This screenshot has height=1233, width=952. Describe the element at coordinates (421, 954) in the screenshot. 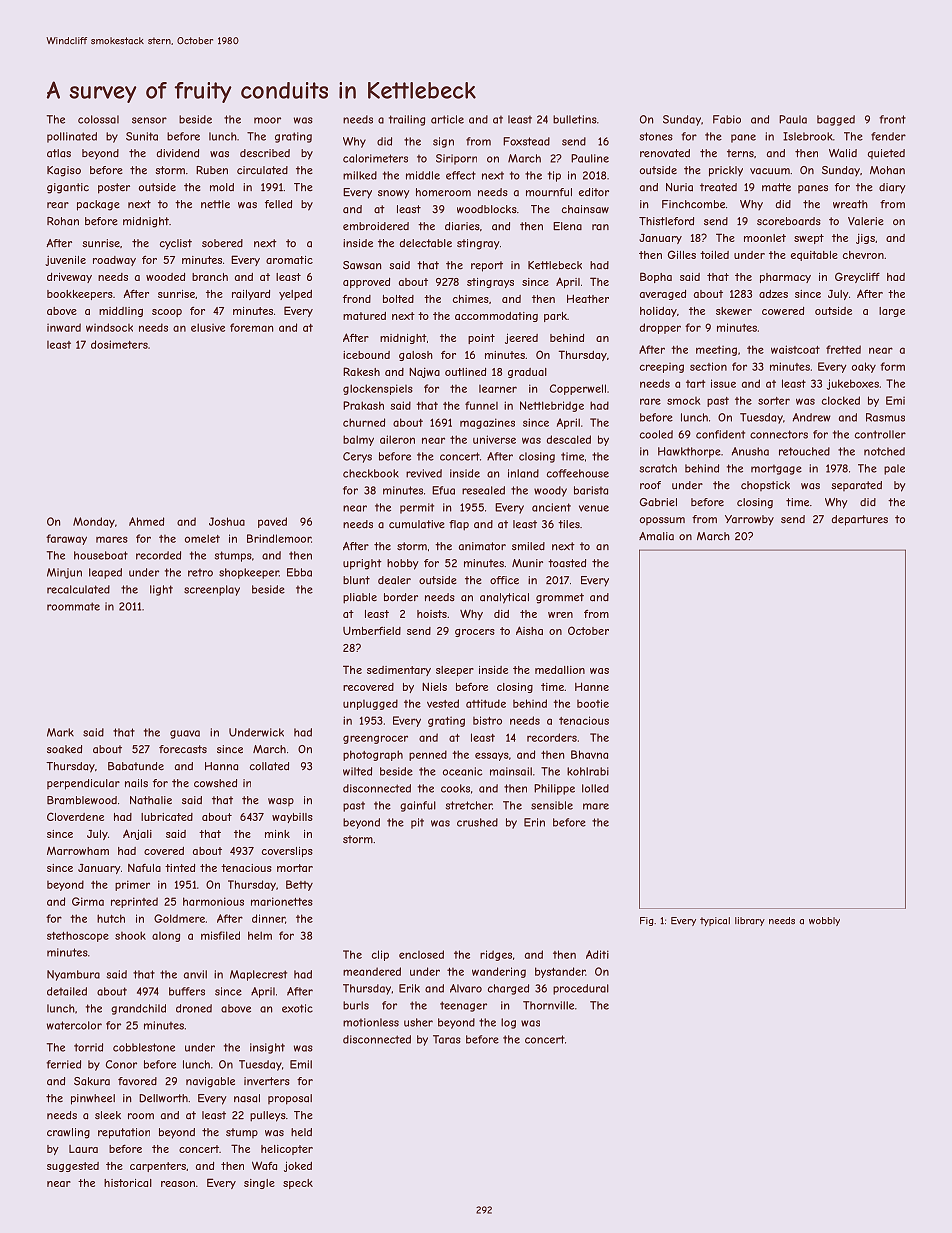

I see `enclosed` at that location.
